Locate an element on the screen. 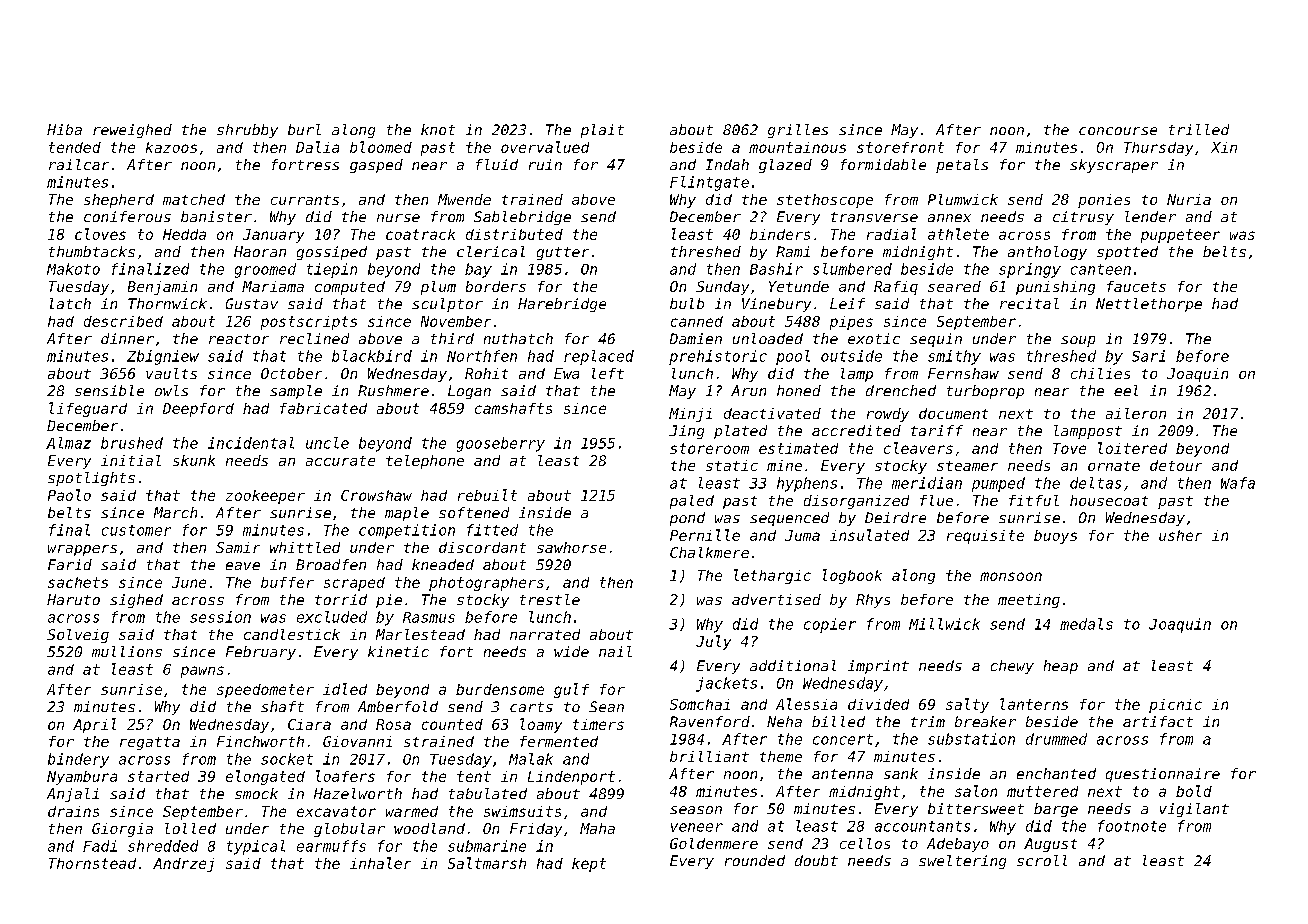  detour is located at coordinates (1176, 465).
